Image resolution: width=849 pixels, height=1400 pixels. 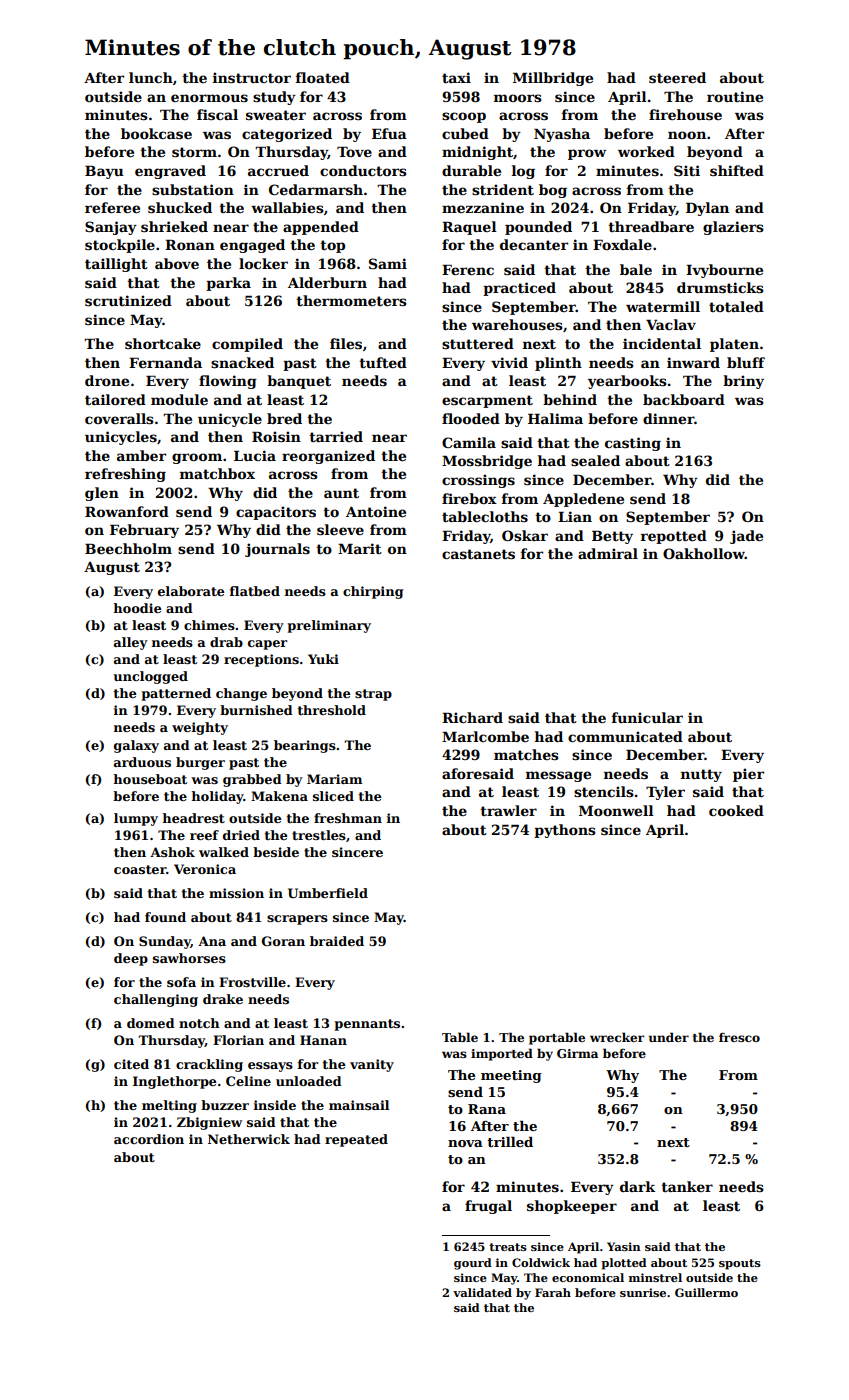 I want to click on lunch, so click(x=151, y=77).
